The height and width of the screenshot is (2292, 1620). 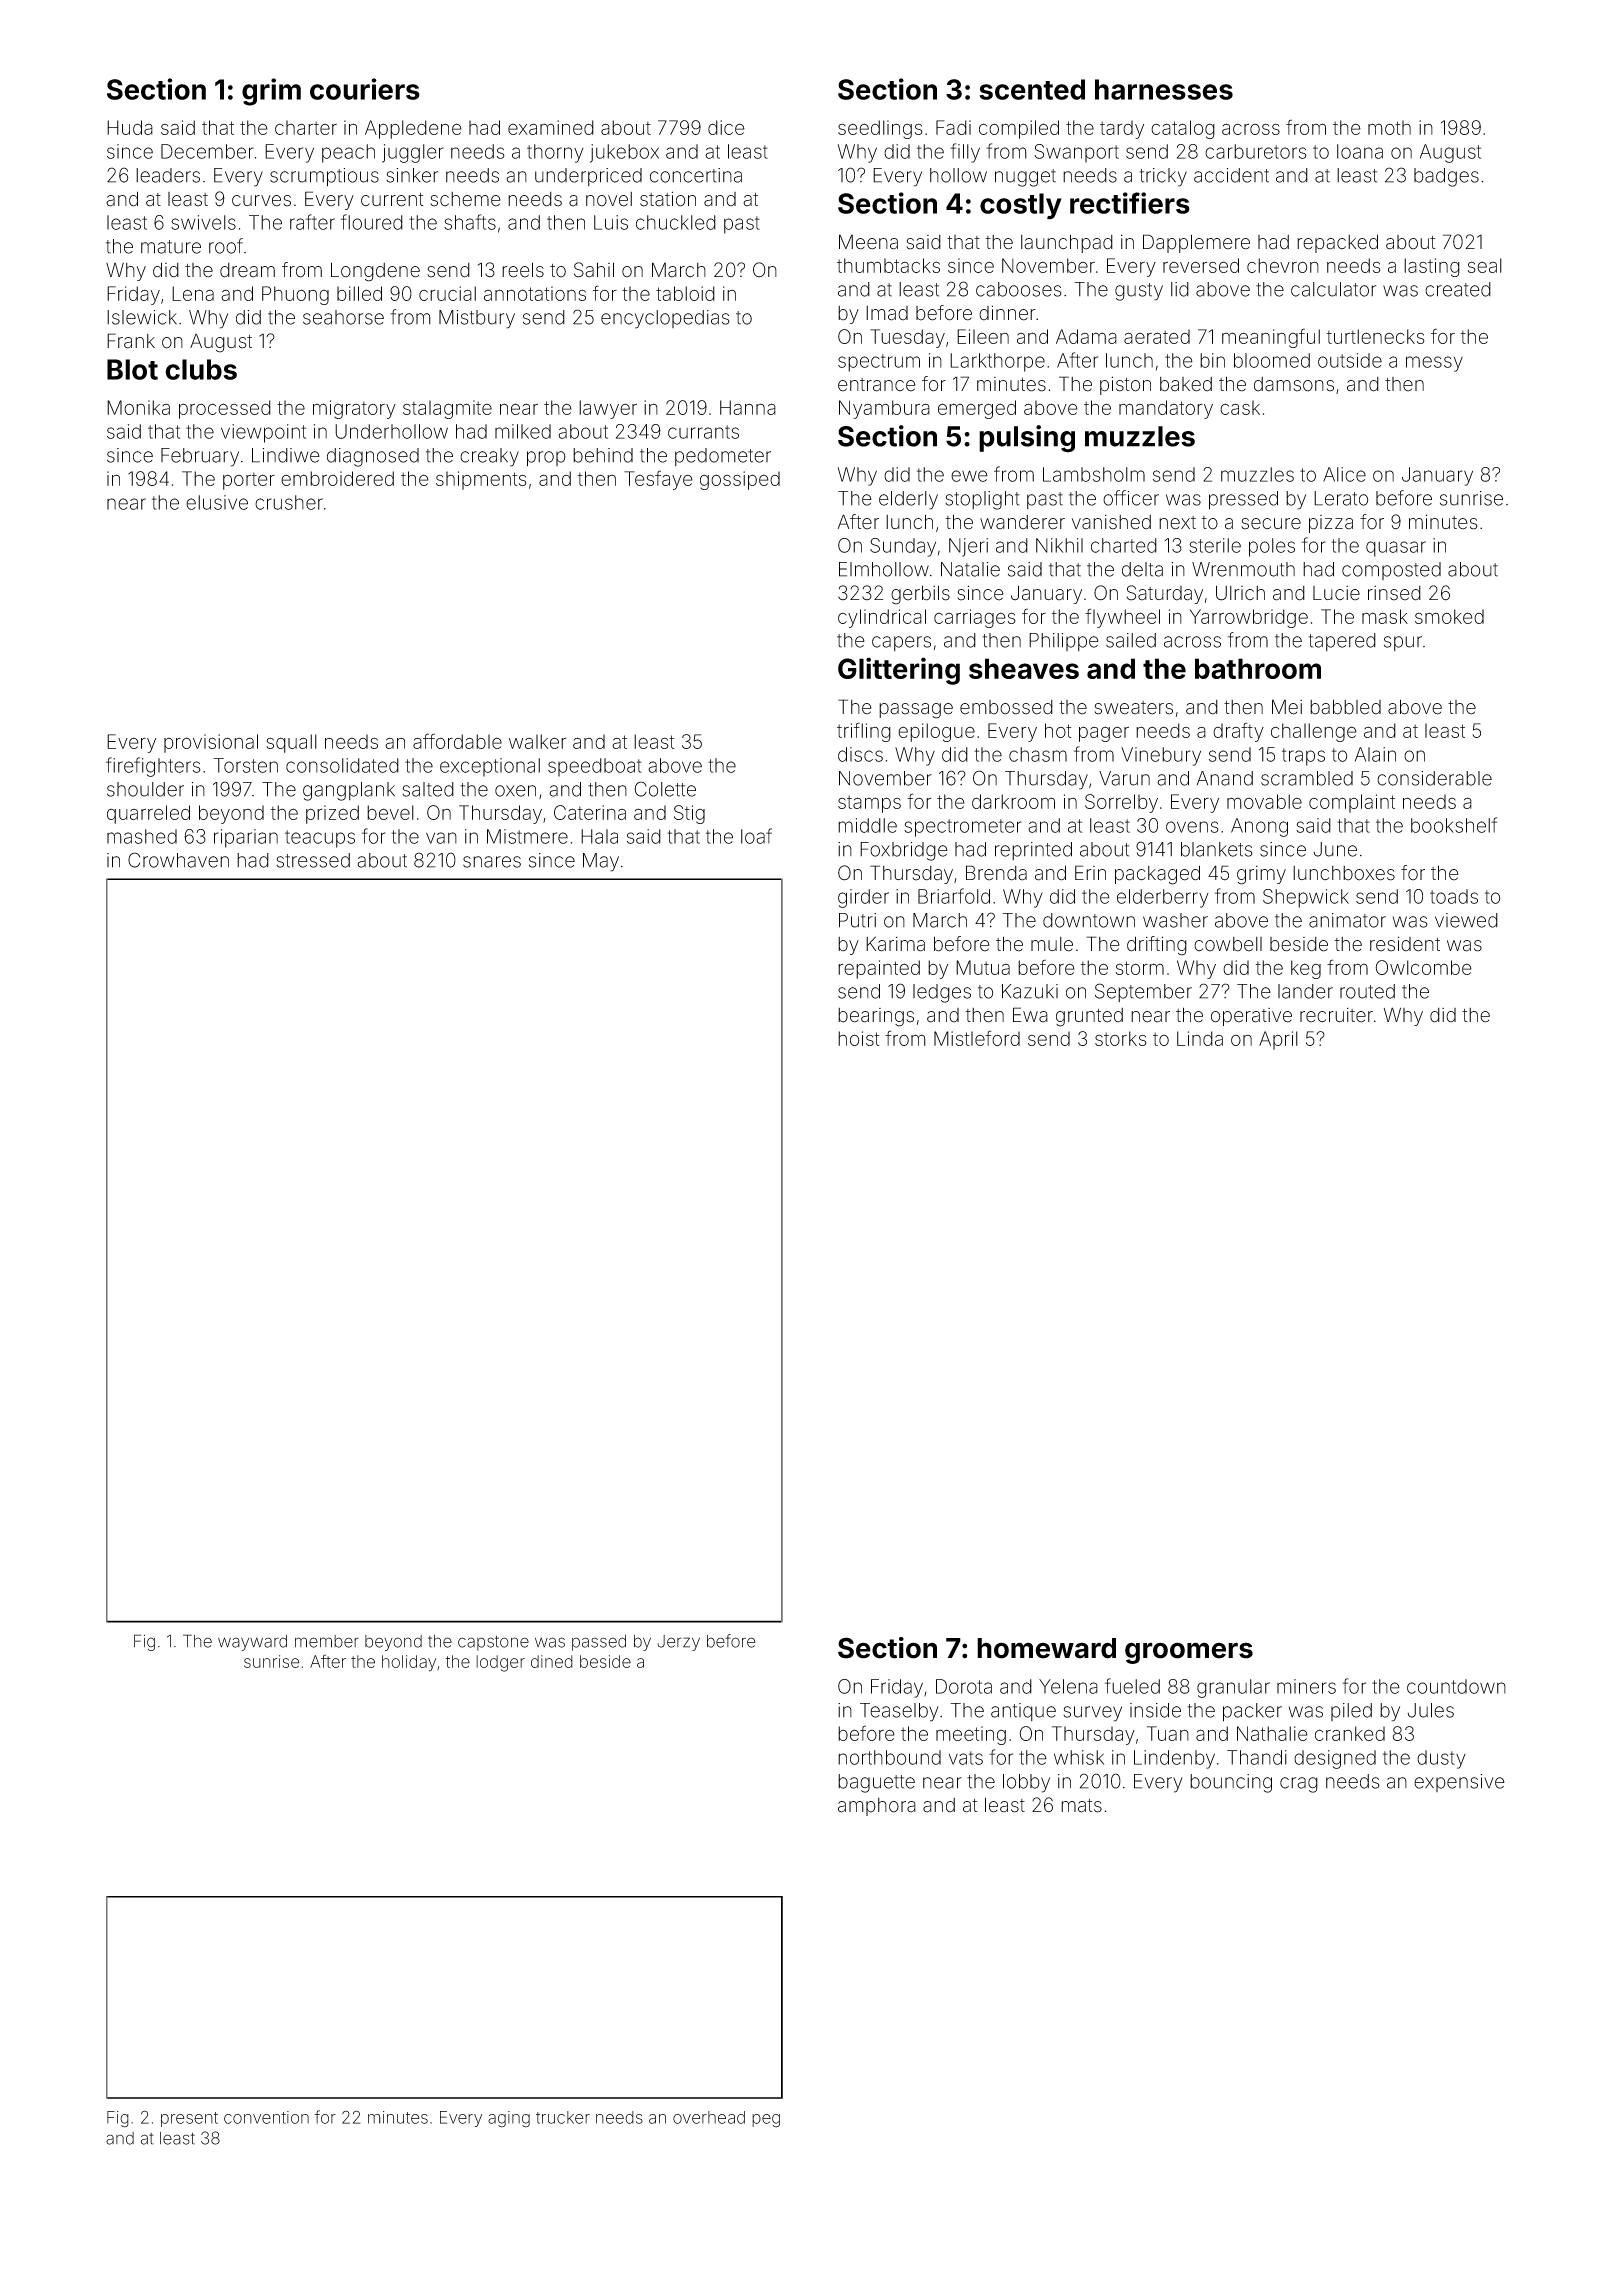 What do you see at coordinates (766, 2121) in the screenshot?
I see `peg` at bounding box center [766, 2121].
